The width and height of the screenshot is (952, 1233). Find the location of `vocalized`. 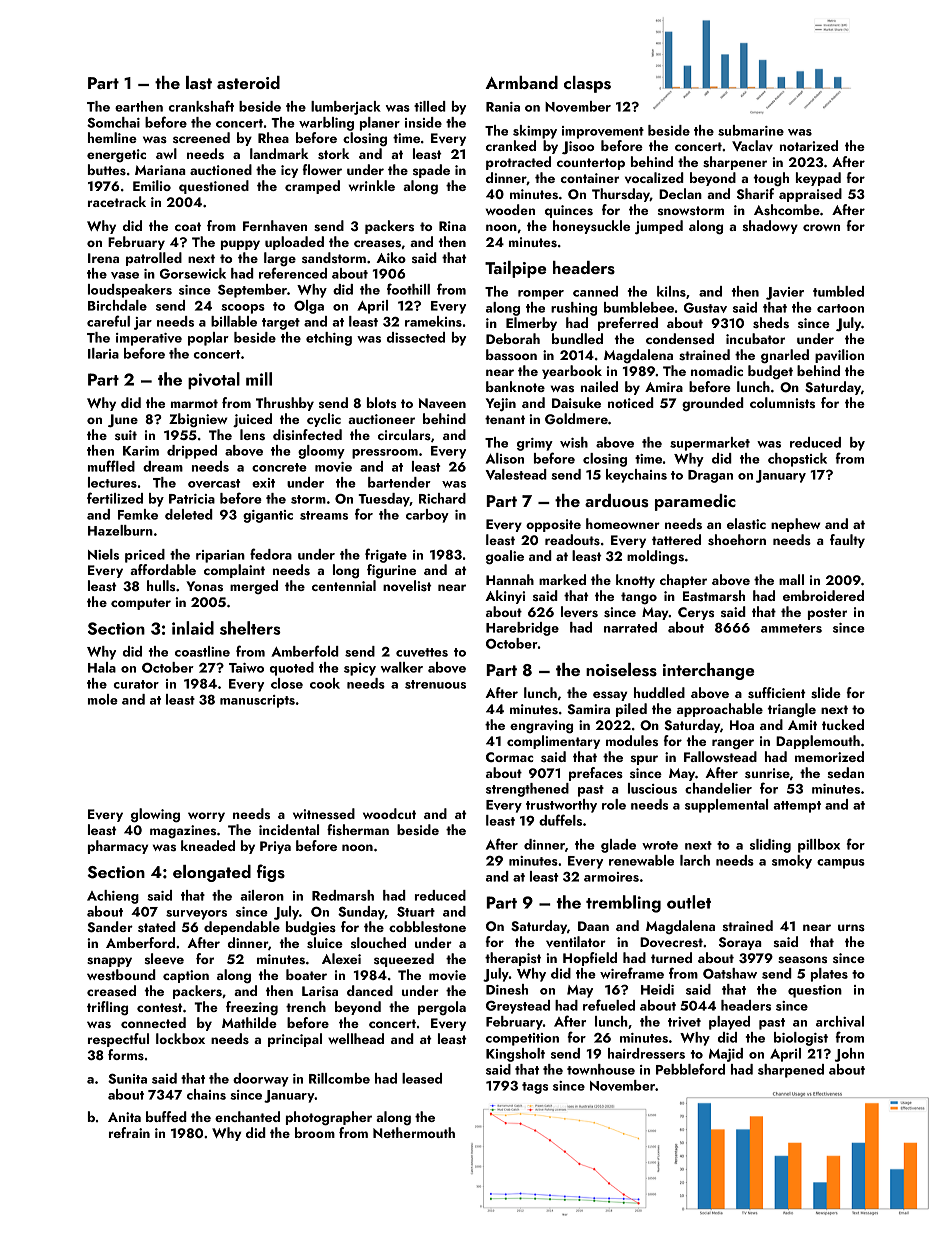

vocalized is located at coordinates (654, 177).
